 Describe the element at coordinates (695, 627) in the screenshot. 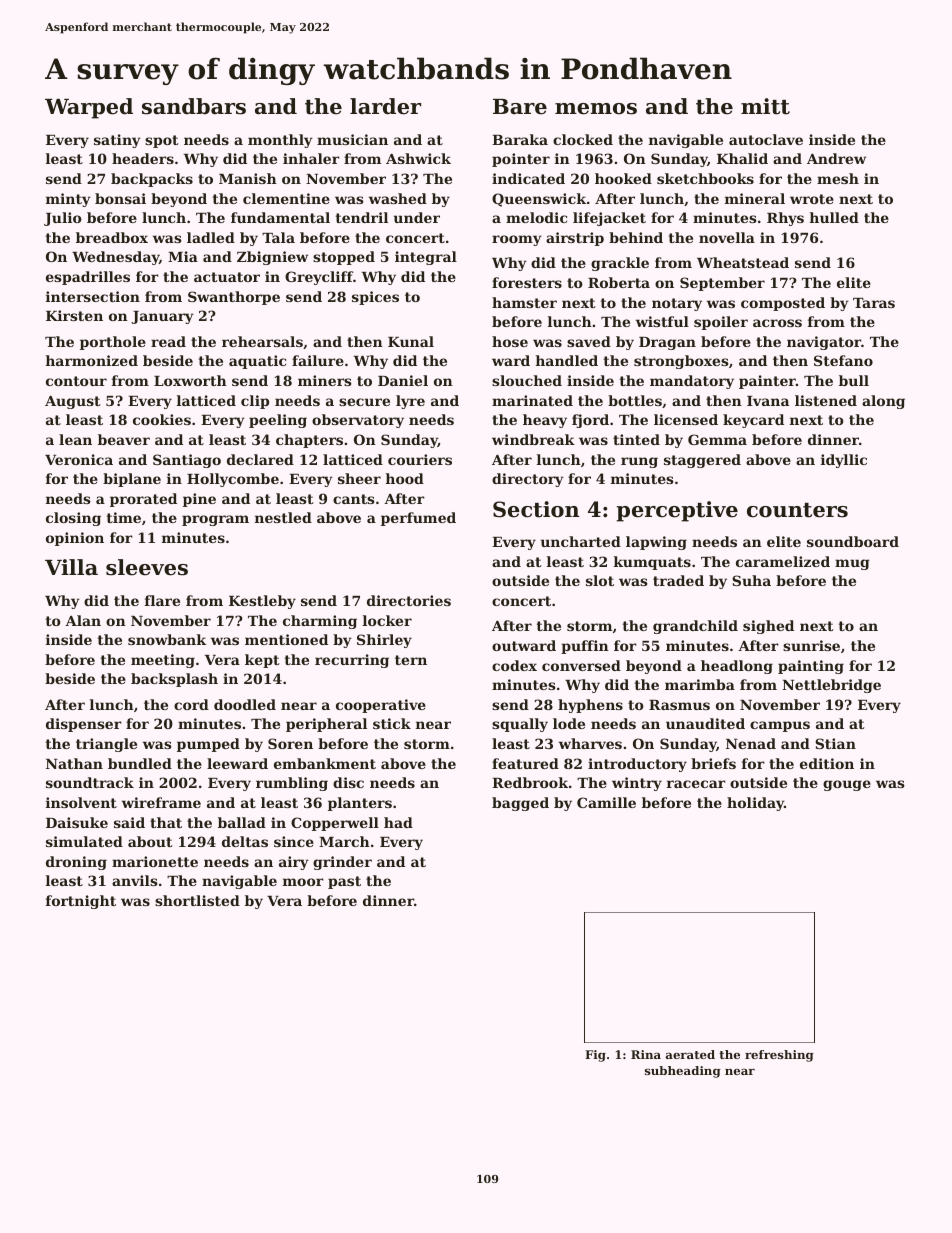

I see `grandchild` at that location.
